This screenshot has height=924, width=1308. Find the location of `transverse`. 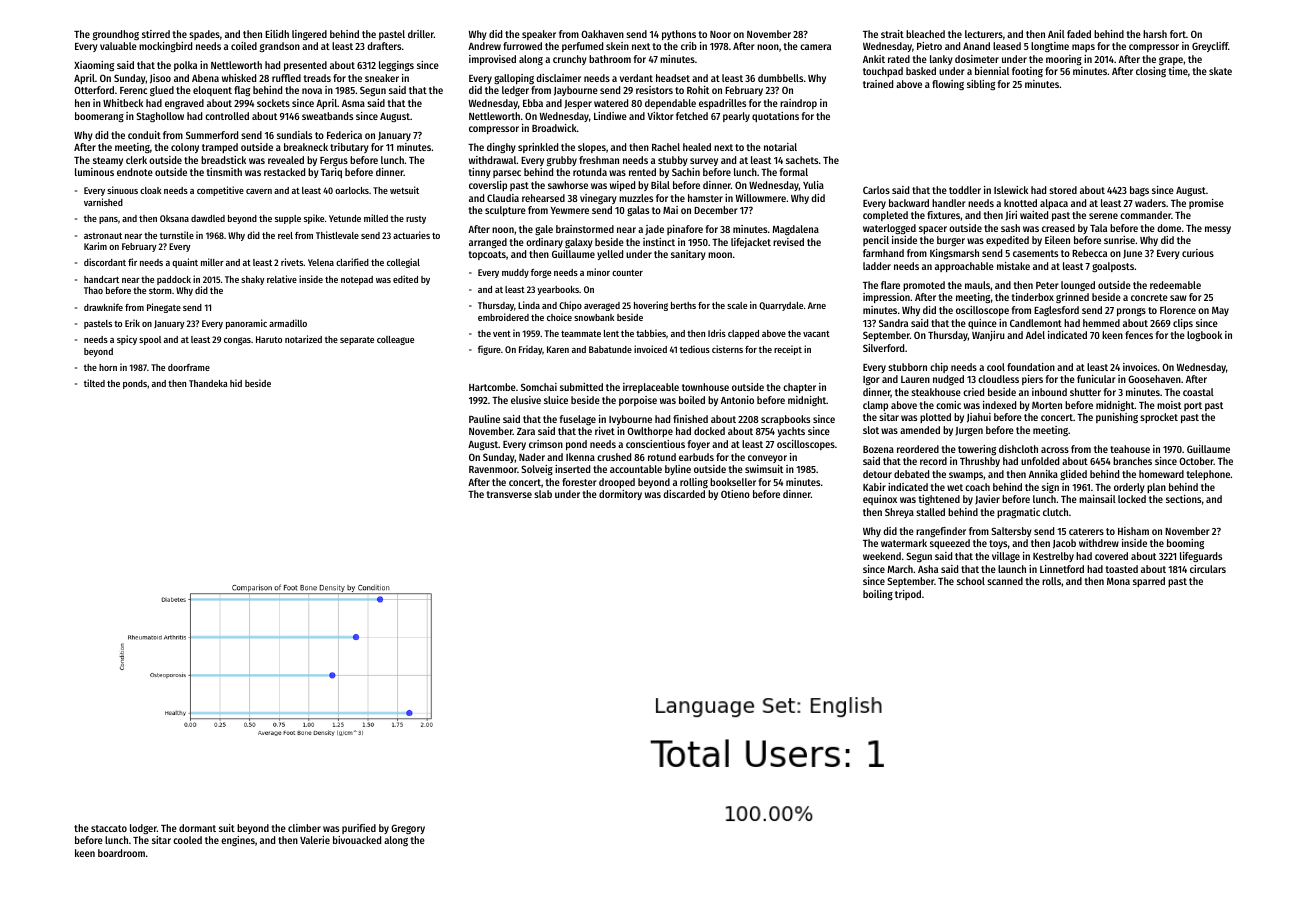

transverse is located at coordinates (509, 494).
